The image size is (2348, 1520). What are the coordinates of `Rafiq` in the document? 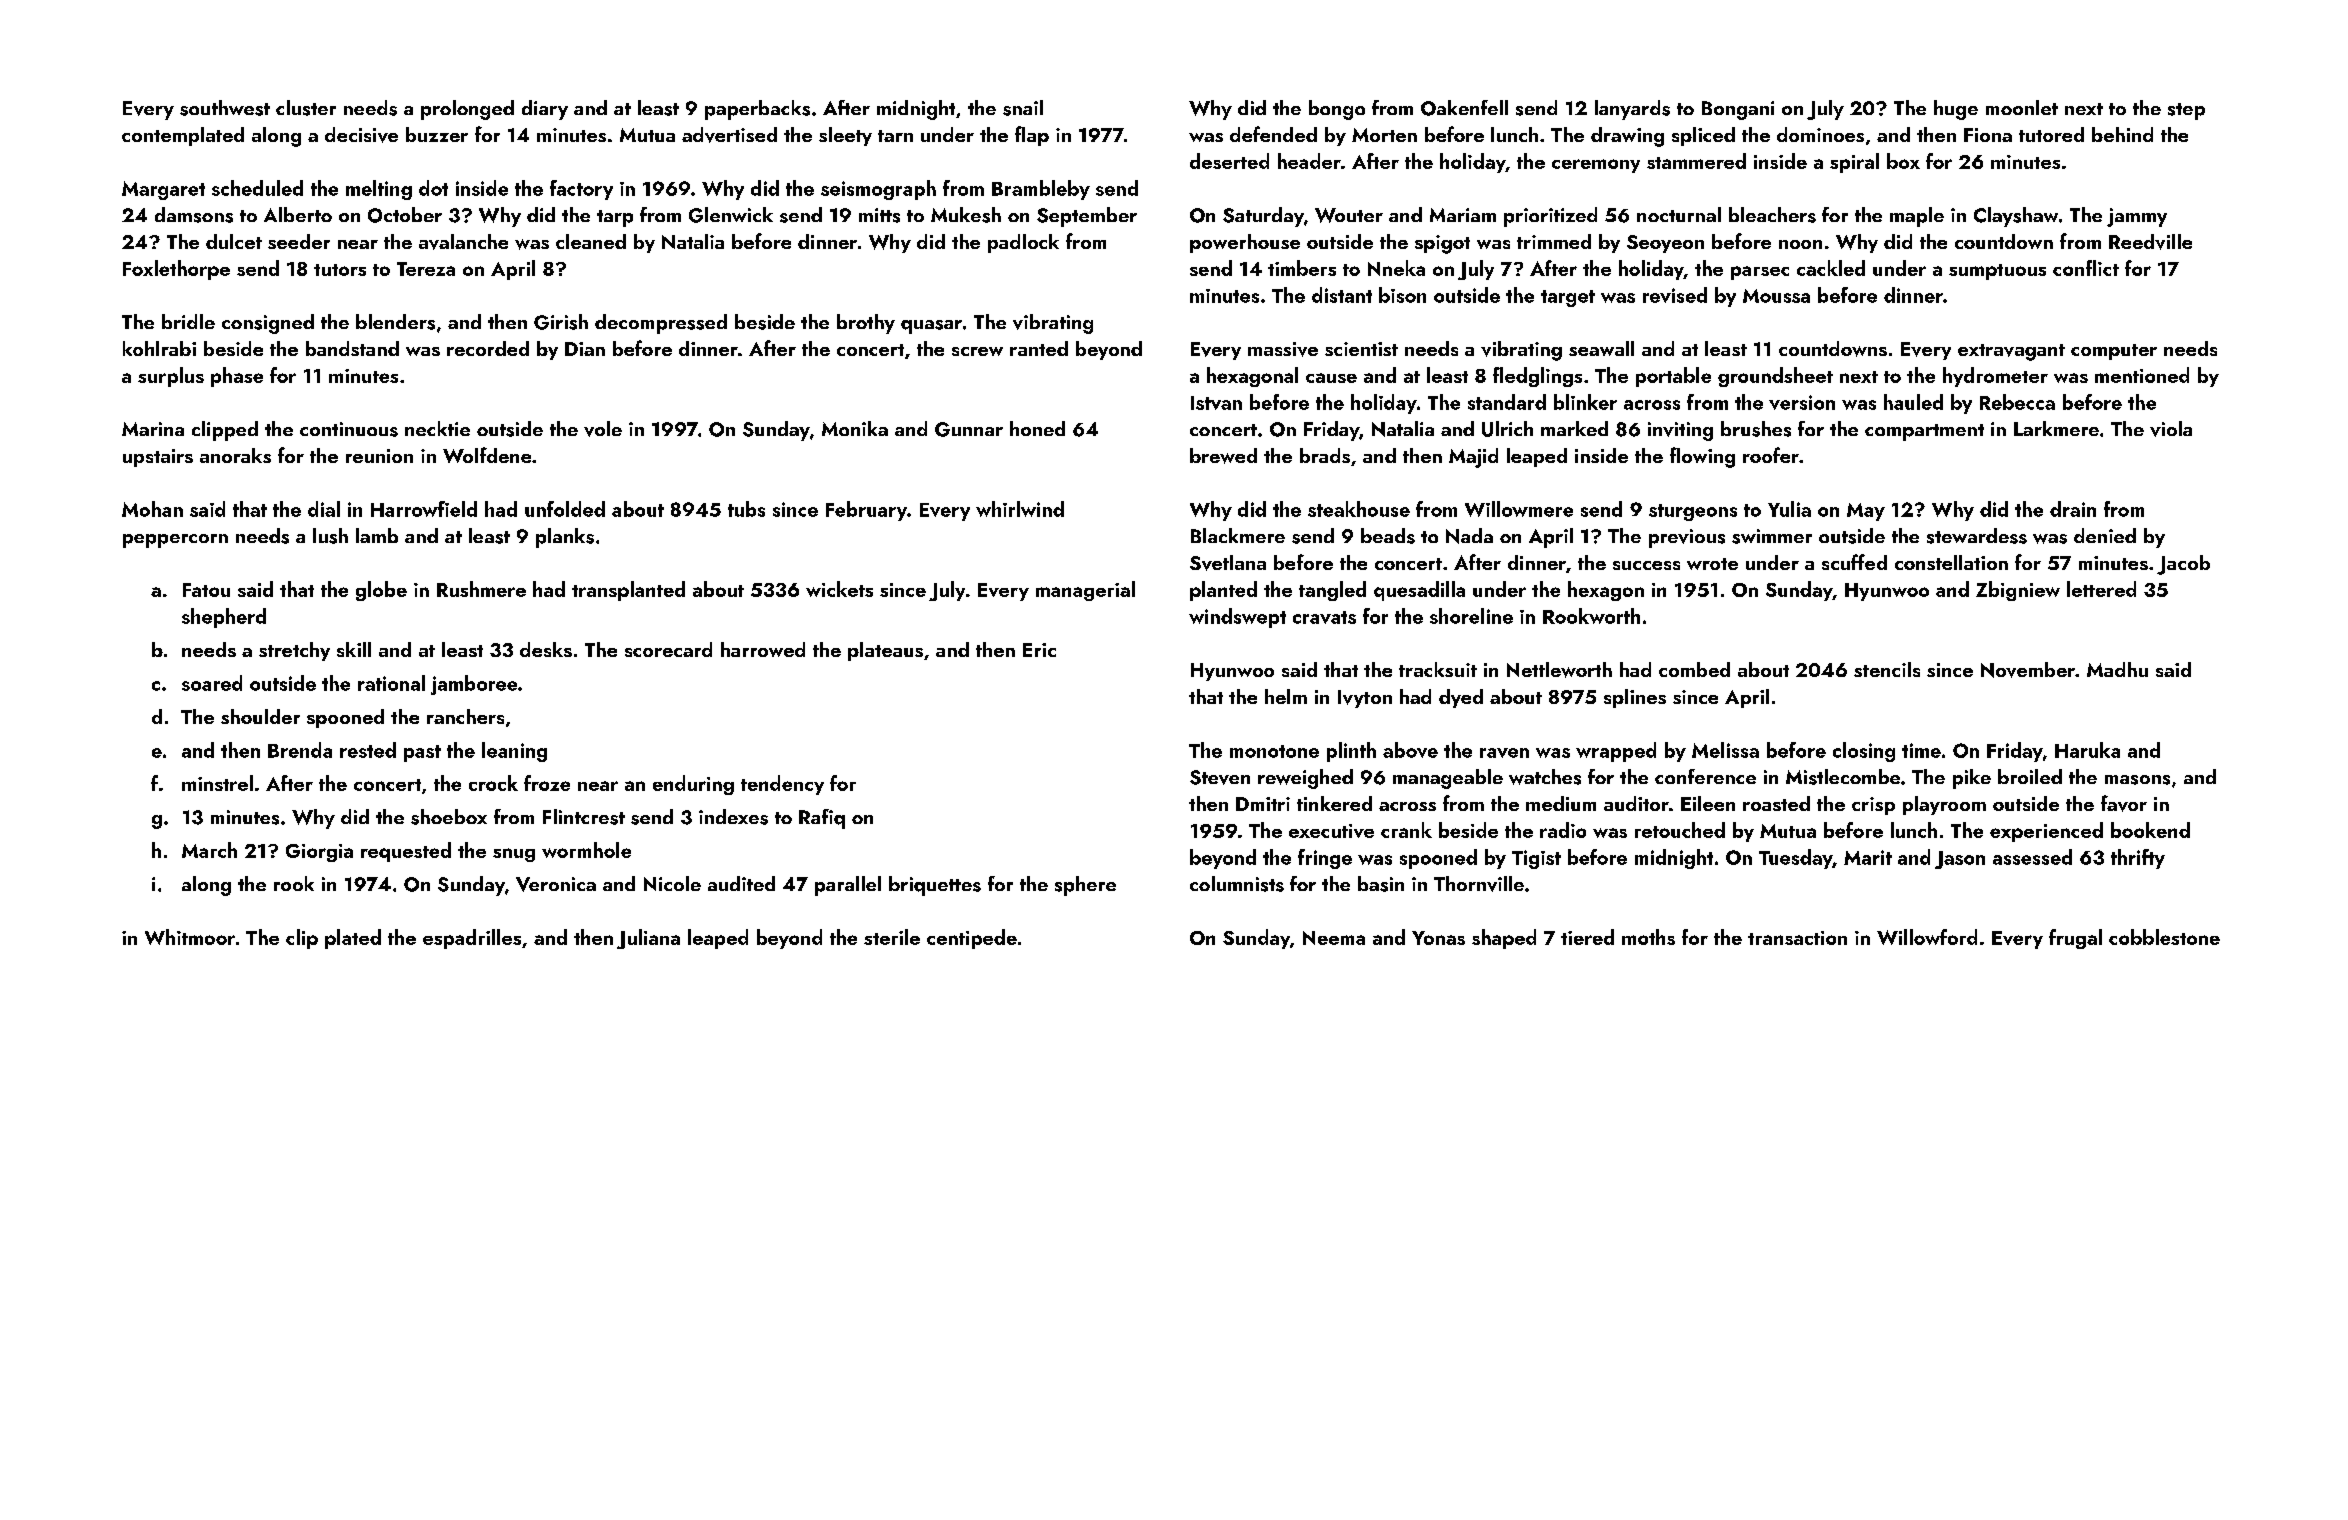 It's located at (822, 819).
